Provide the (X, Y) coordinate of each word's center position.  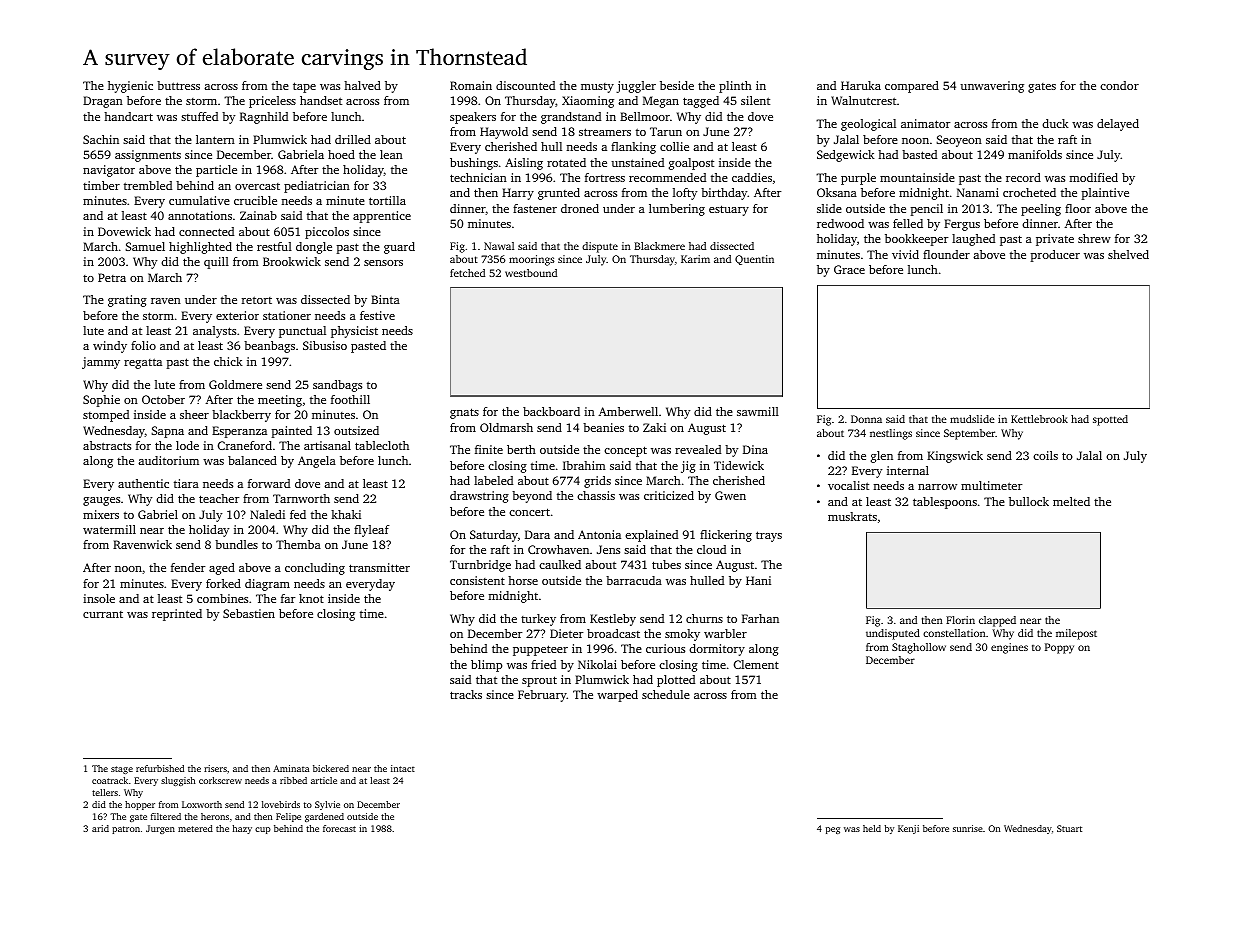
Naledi (267, 514)
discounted (525, 85)
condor (1119, 85)
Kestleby (613, 620)
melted (1071, 501)
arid (100, 828)
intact (403, 768)
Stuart (1069, 828)
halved (362, 85)
